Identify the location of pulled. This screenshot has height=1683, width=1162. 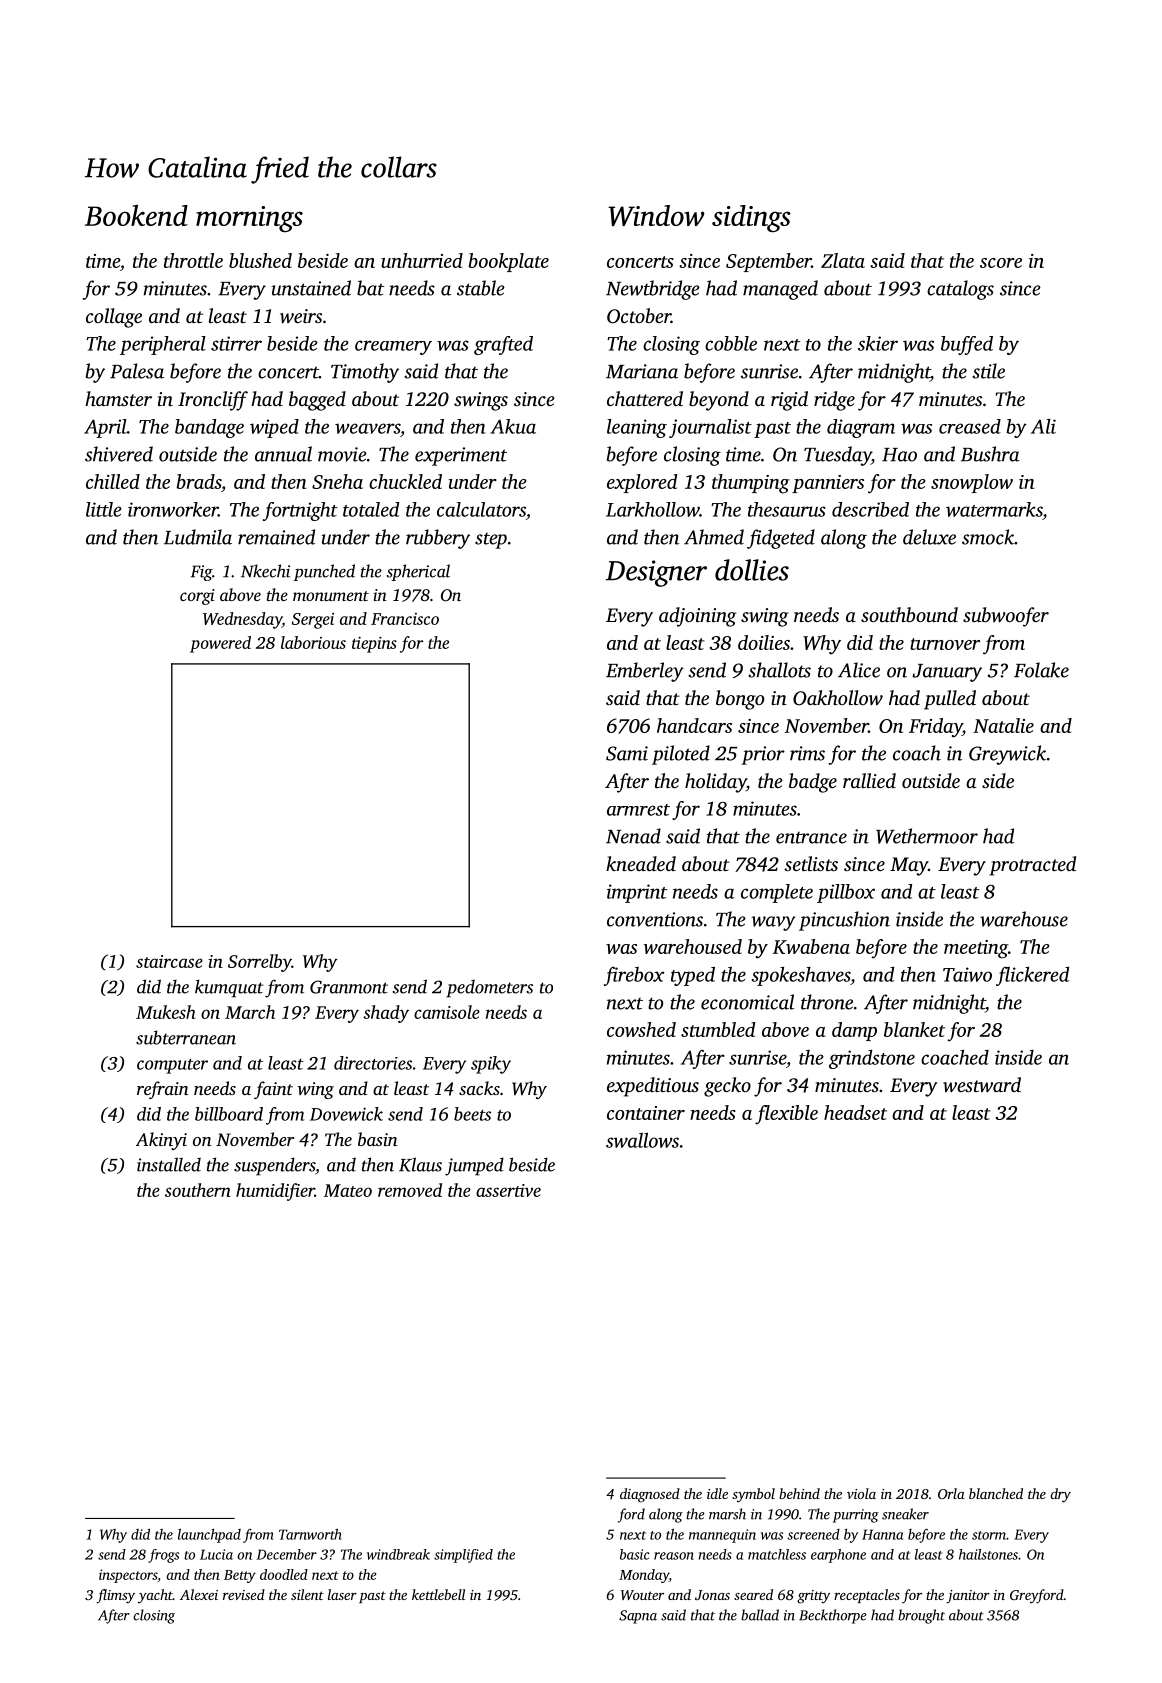
(950, 700).
